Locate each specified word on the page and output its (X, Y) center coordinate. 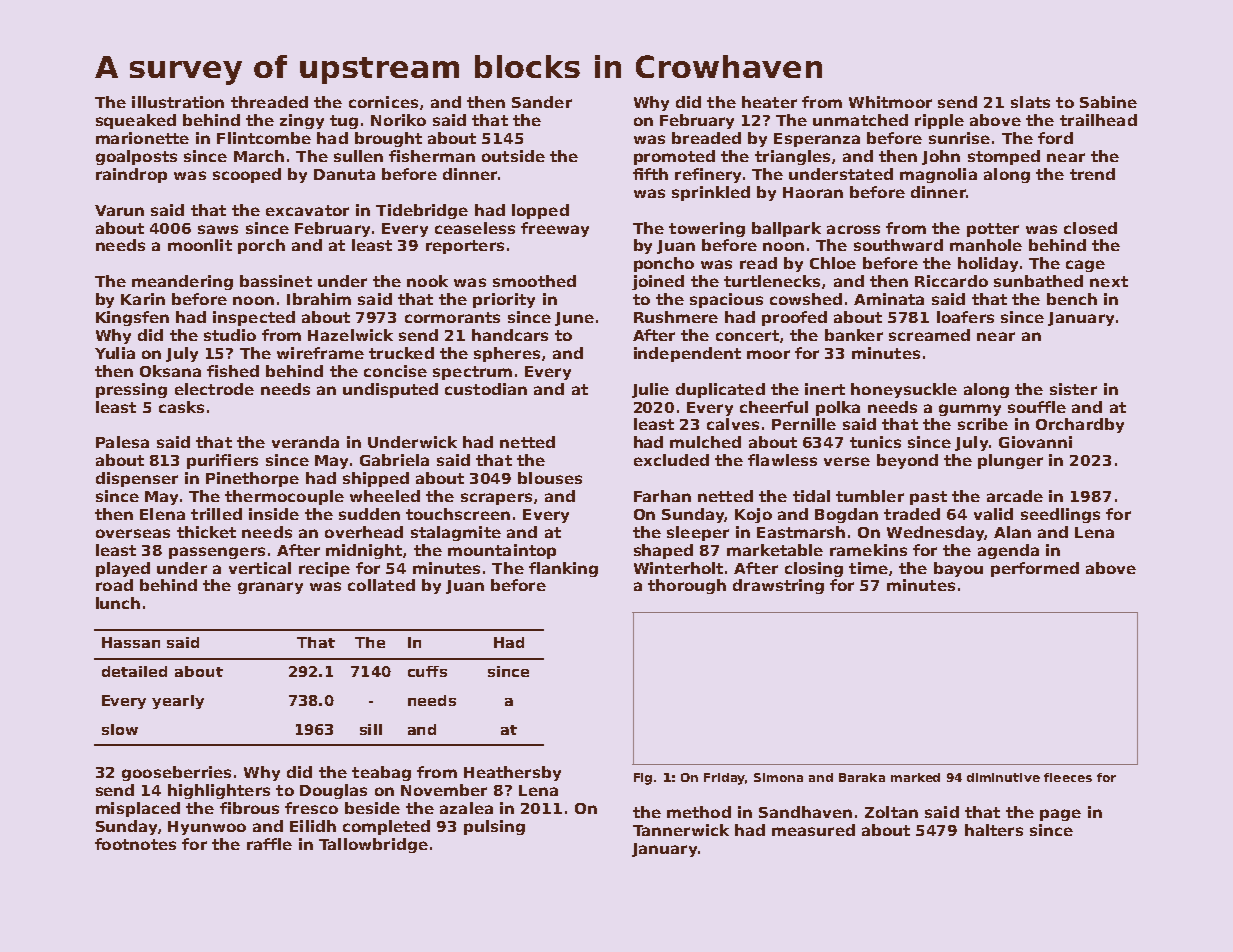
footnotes (135, 844)
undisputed (390, 390)
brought (388, 139)
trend (1092, 174)
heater (769, 102)
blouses (550, 478)
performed (1035, 569)
